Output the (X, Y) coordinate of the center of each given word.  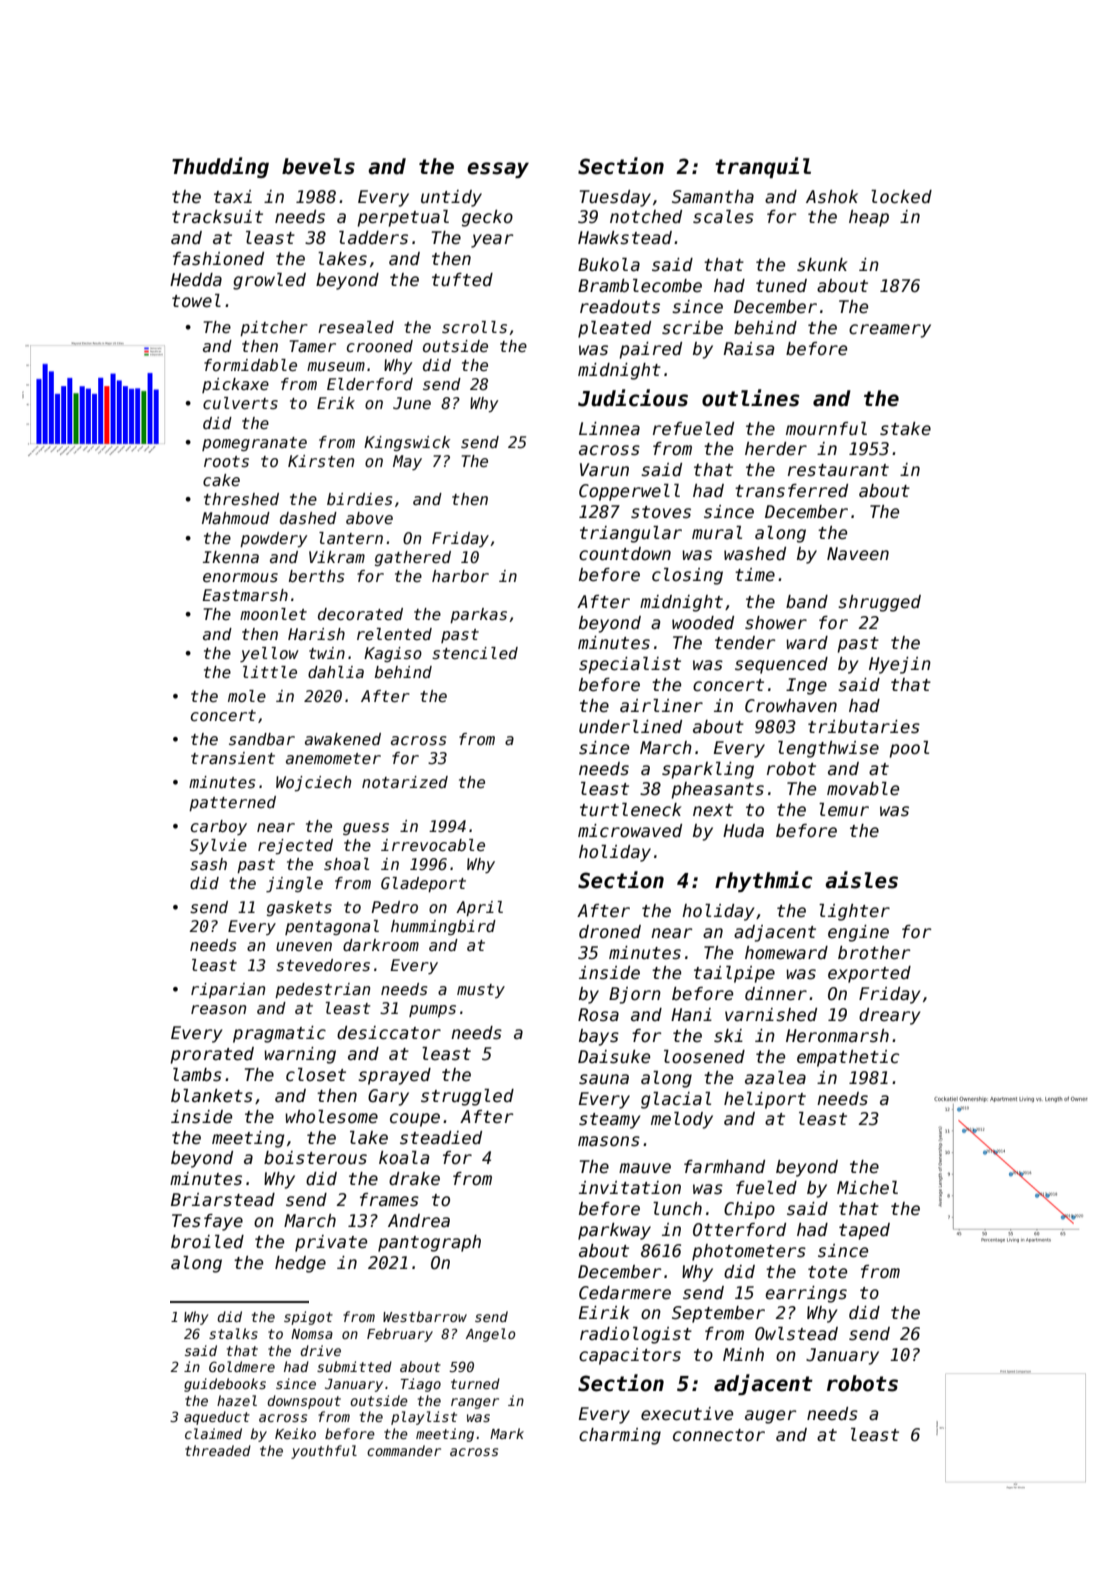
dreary (889, 1016)
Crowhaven (791, 706)
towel (196, 301)
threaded (218, 1450)
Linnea (609, 429)
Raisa (749, 349)
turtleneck (631, 810)
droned (610, 932)
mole (247, 696)
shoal (346, 864)
